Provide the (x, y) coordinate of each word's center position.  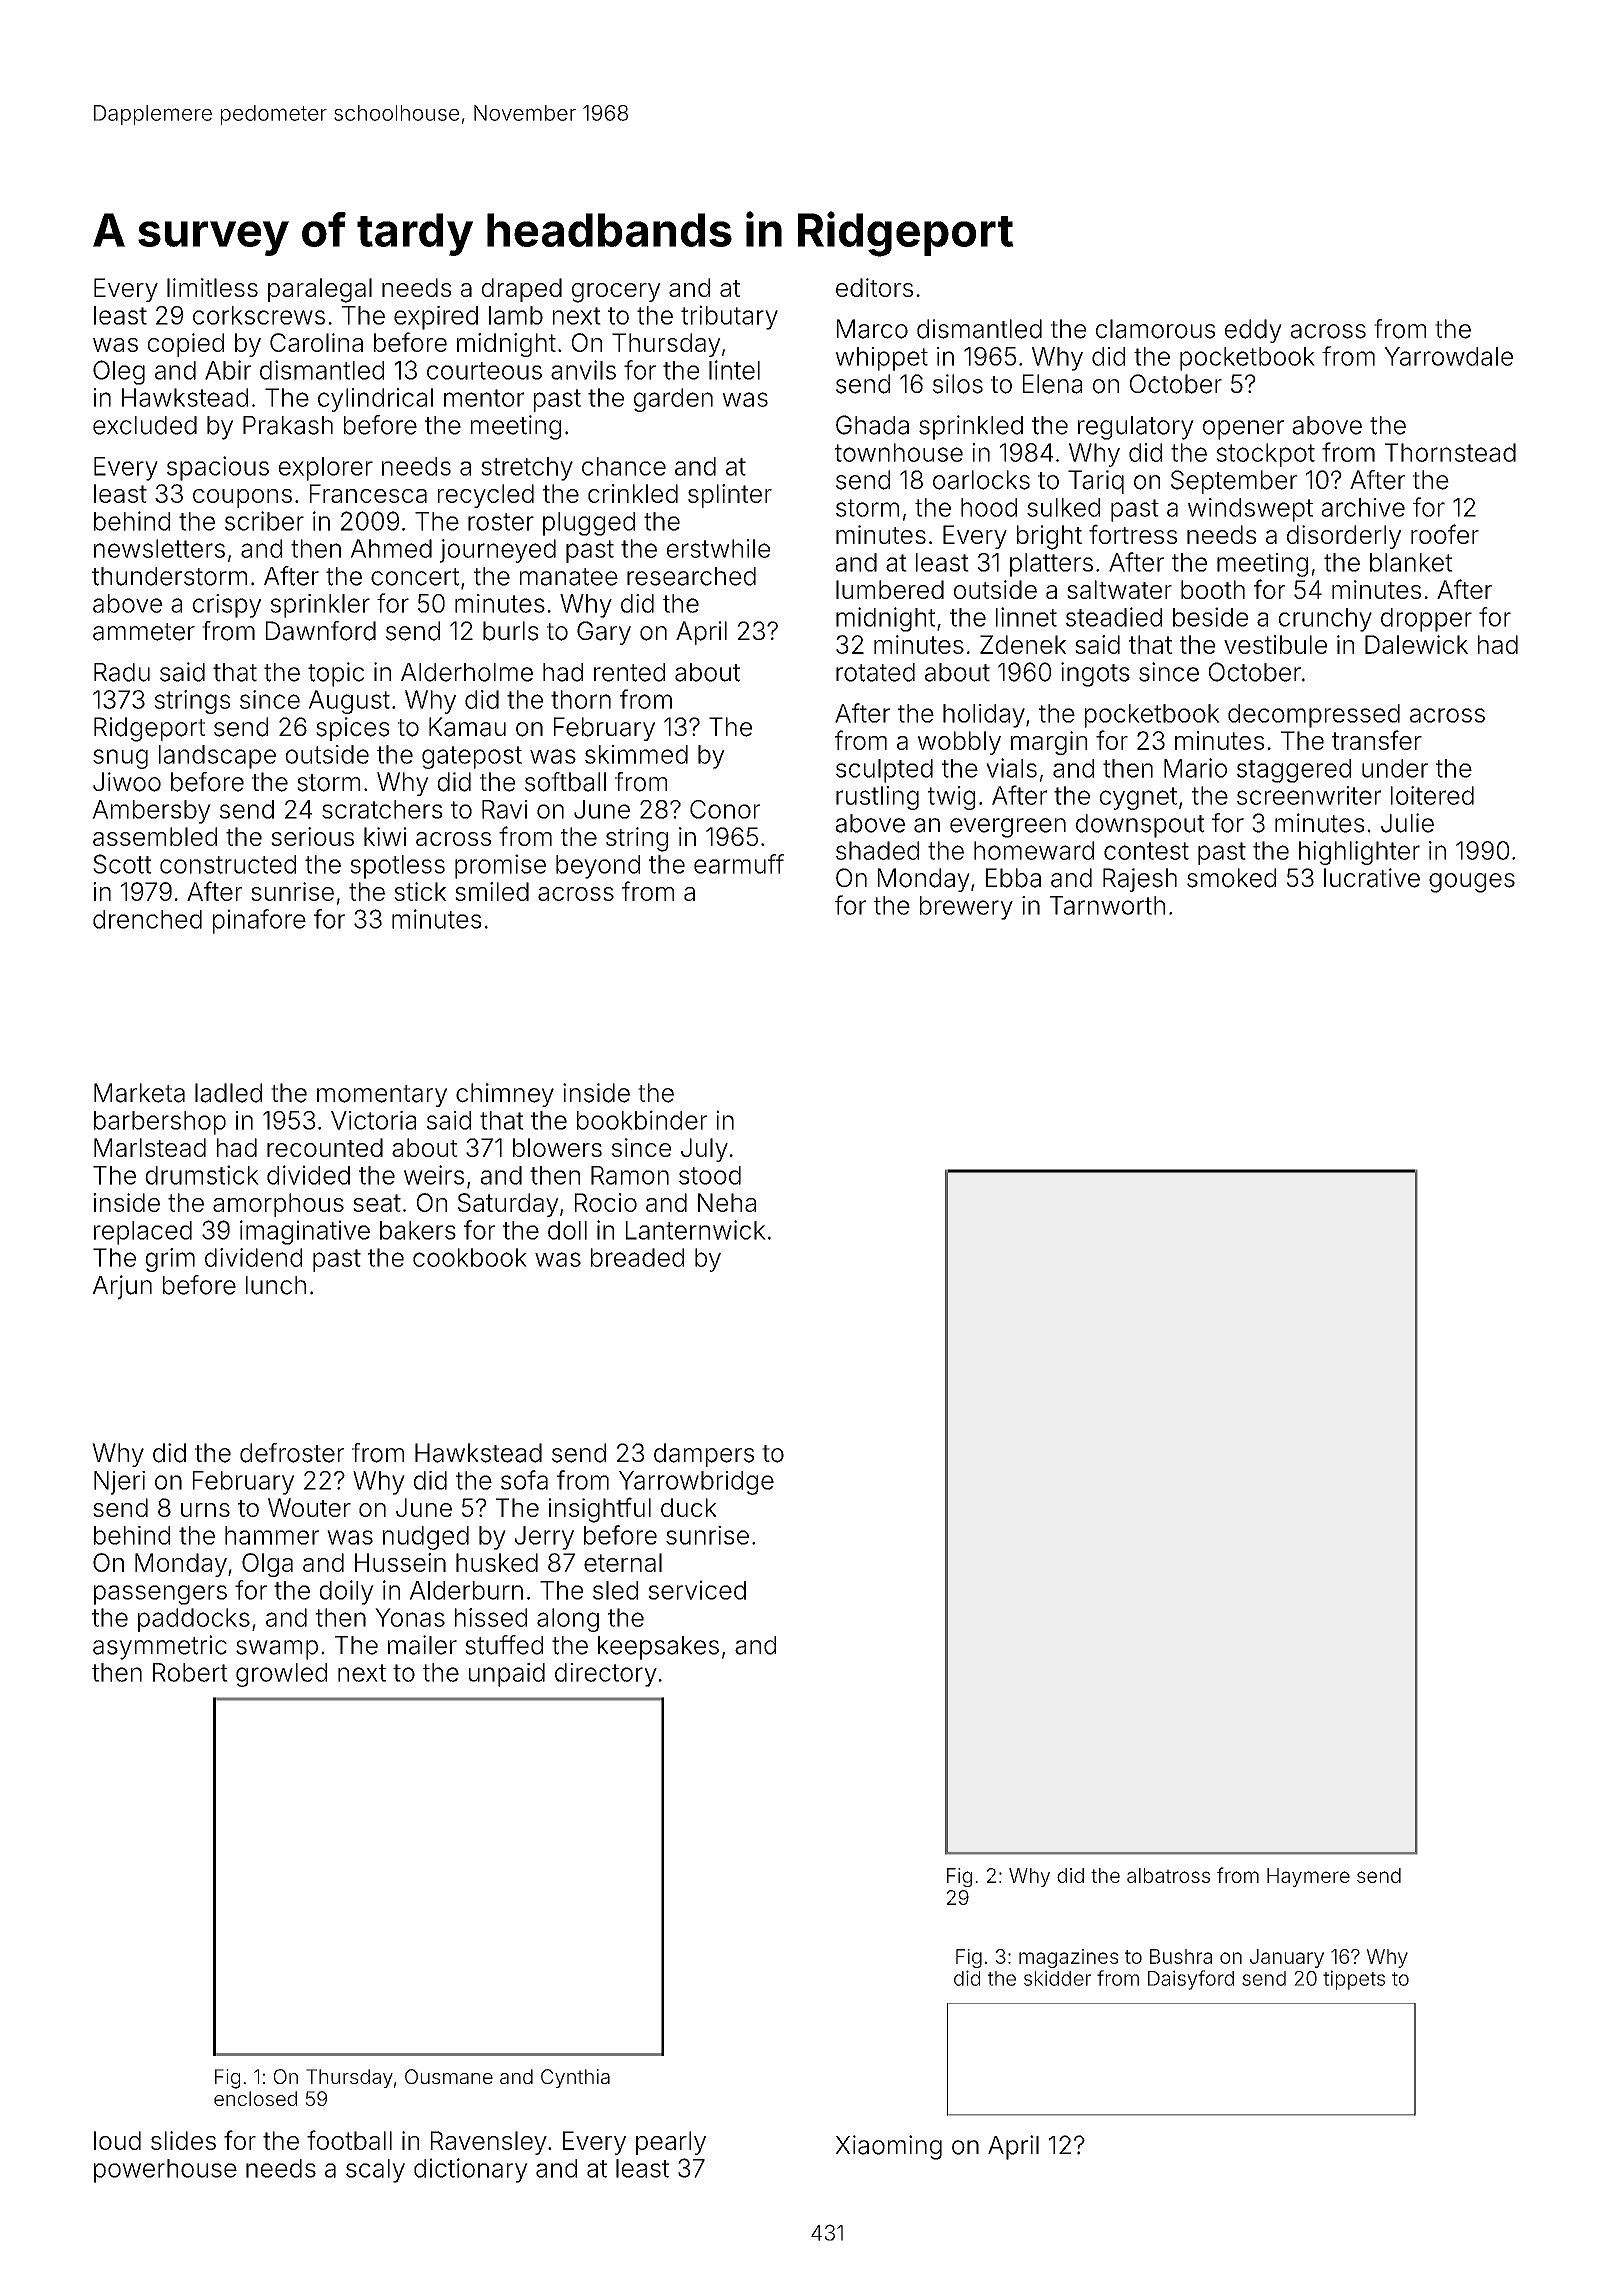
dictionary (471, 2170)
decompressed (1314, 716)
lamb (516, 315)
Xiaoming (888, 2147)
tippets (1354, 1980)
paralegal (320, 290)
